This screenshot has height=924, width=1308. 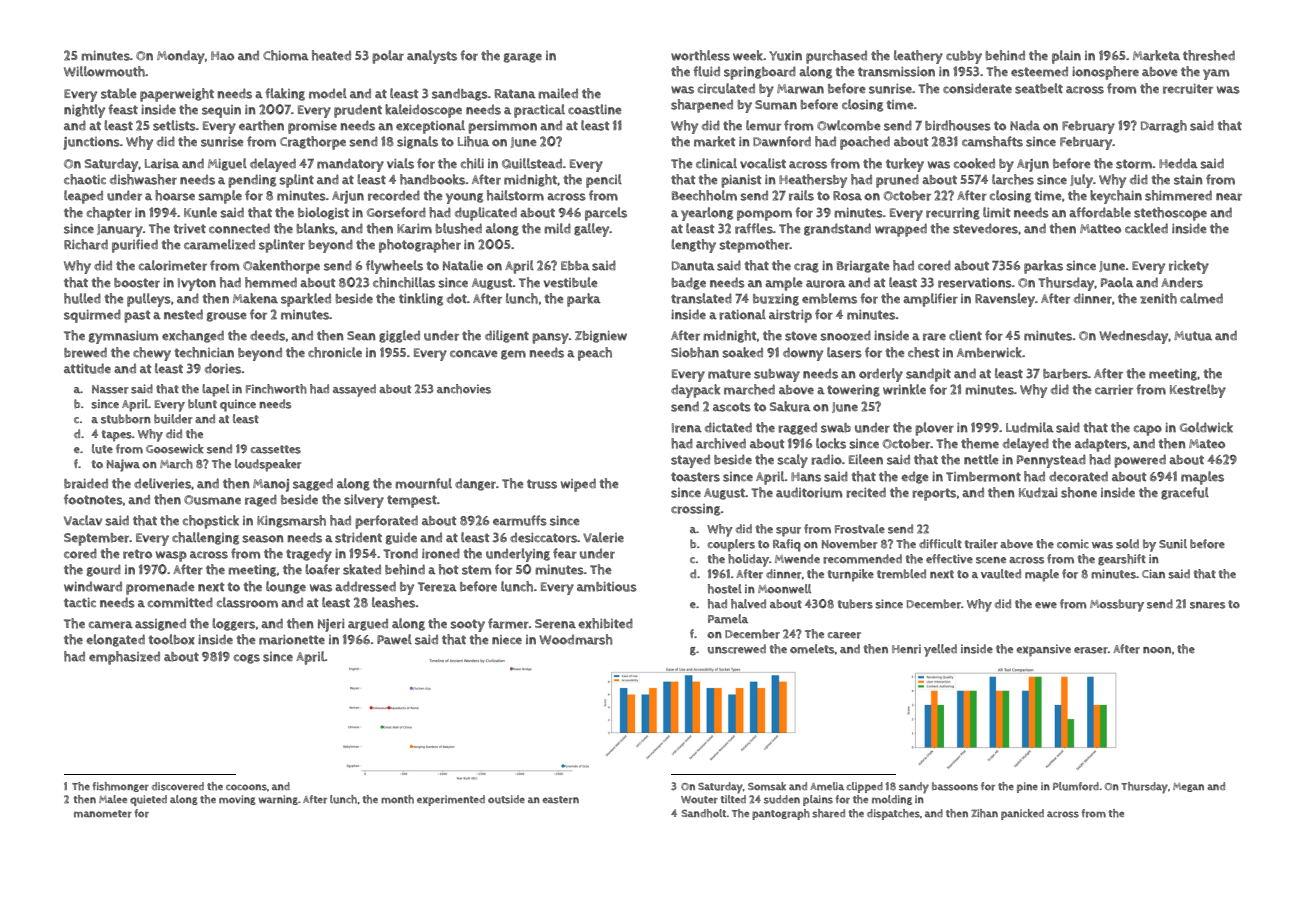 I want to click on anchovies, so click(x=464, y=389).
